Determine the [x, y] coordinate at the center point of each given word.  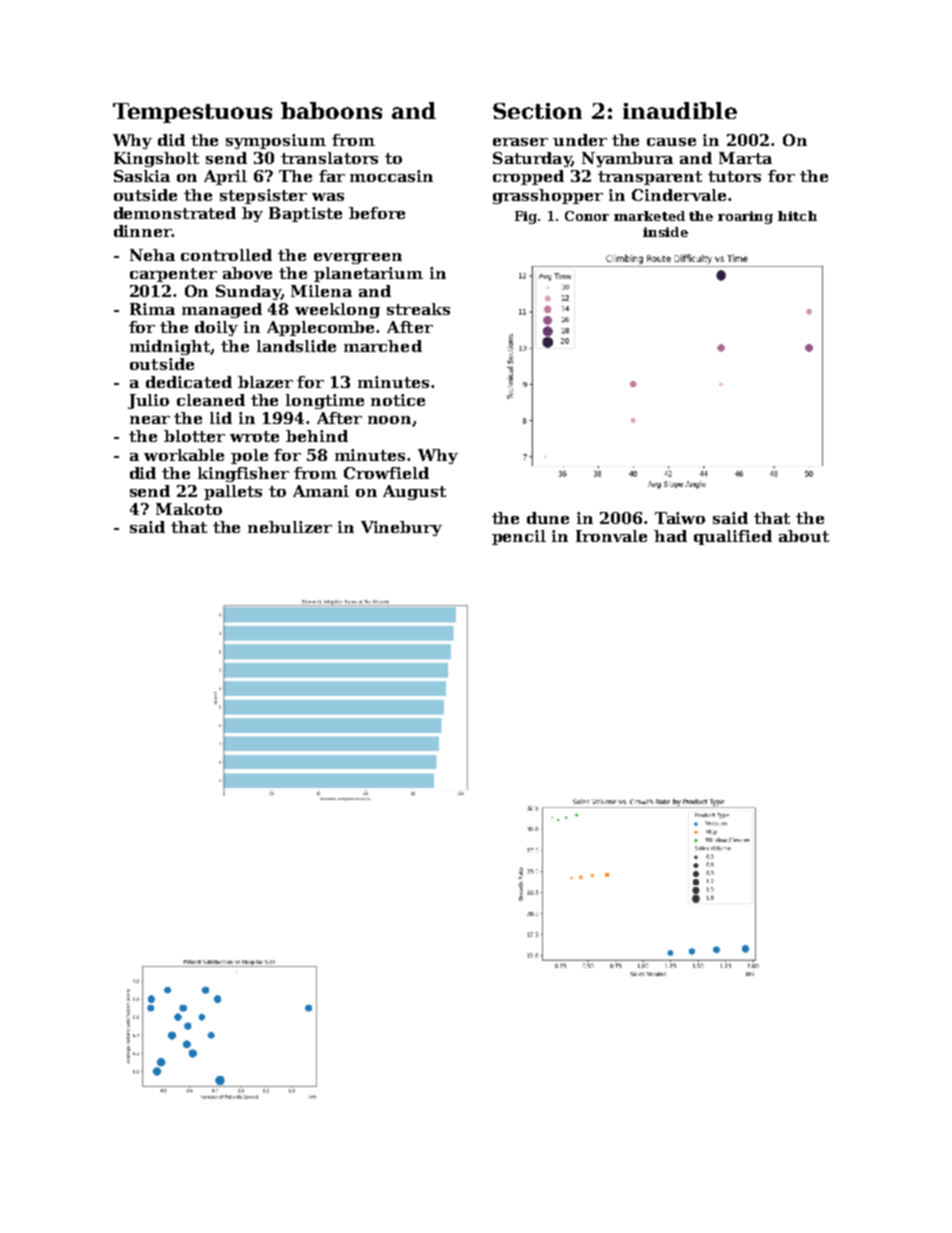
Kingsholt [156, 159]
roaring [745, 217]
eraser [520, 142]
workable [184, 455]
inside [665, 232]
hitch [797, 216]
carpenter [173, 275]
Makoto [189, 509]
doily [216, 328]
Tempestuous [192, 113]
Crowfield [386, 473]
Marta [745, 158]
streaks [418, 309]
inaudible [680, 110]
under [580, 140]
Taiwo [680, 518]
